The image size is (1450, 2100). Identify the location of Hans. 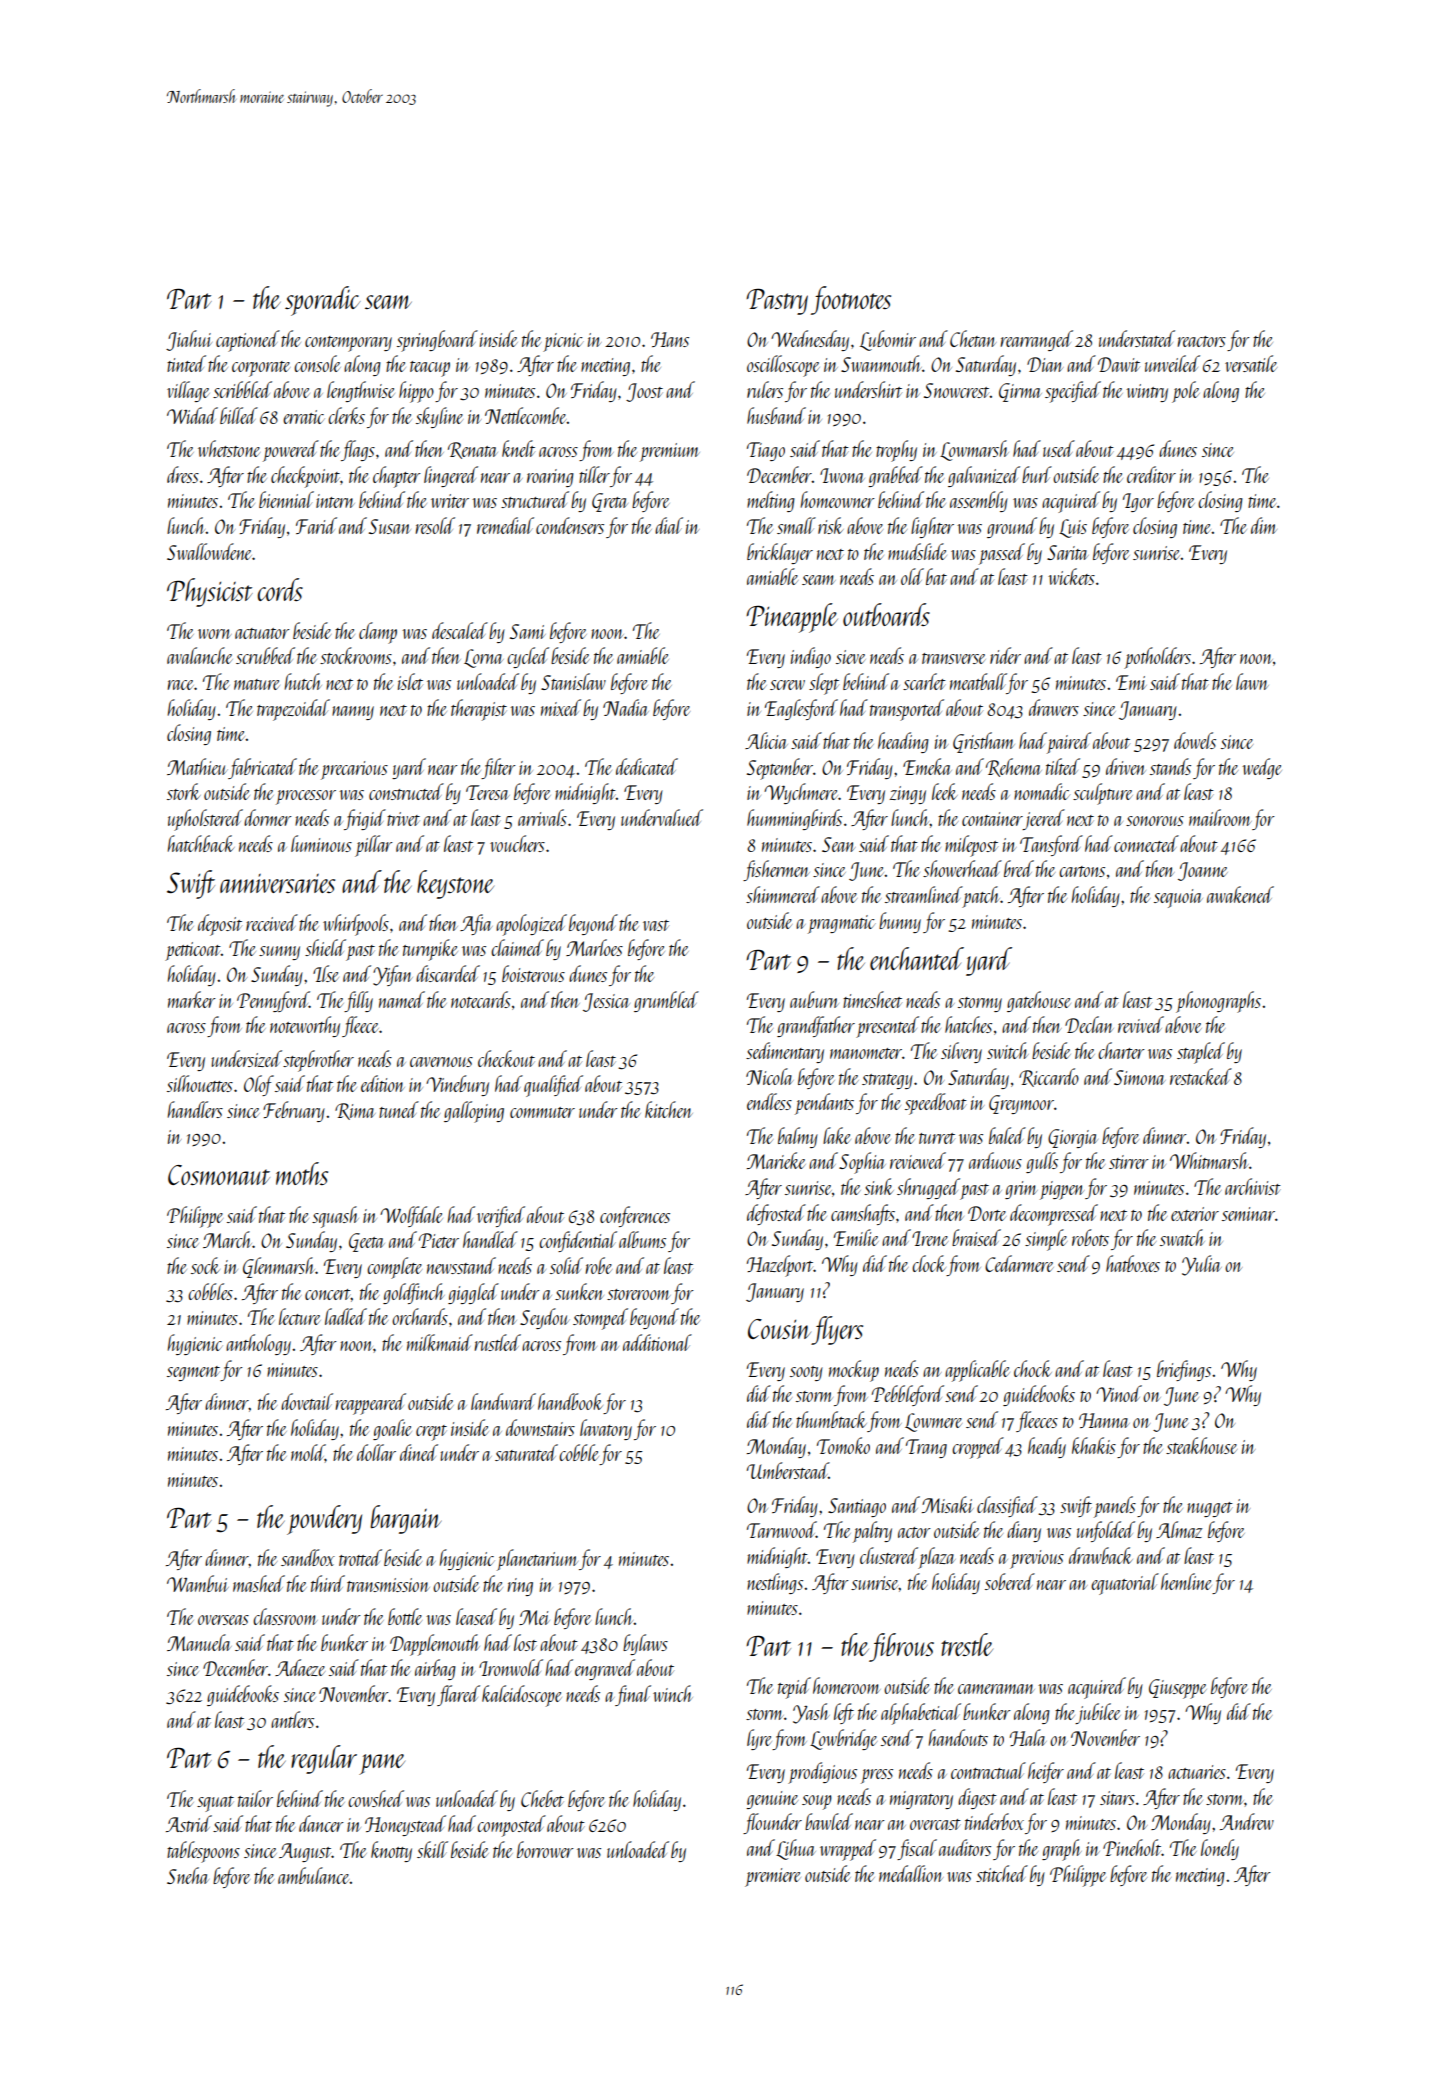
(670, 339).
